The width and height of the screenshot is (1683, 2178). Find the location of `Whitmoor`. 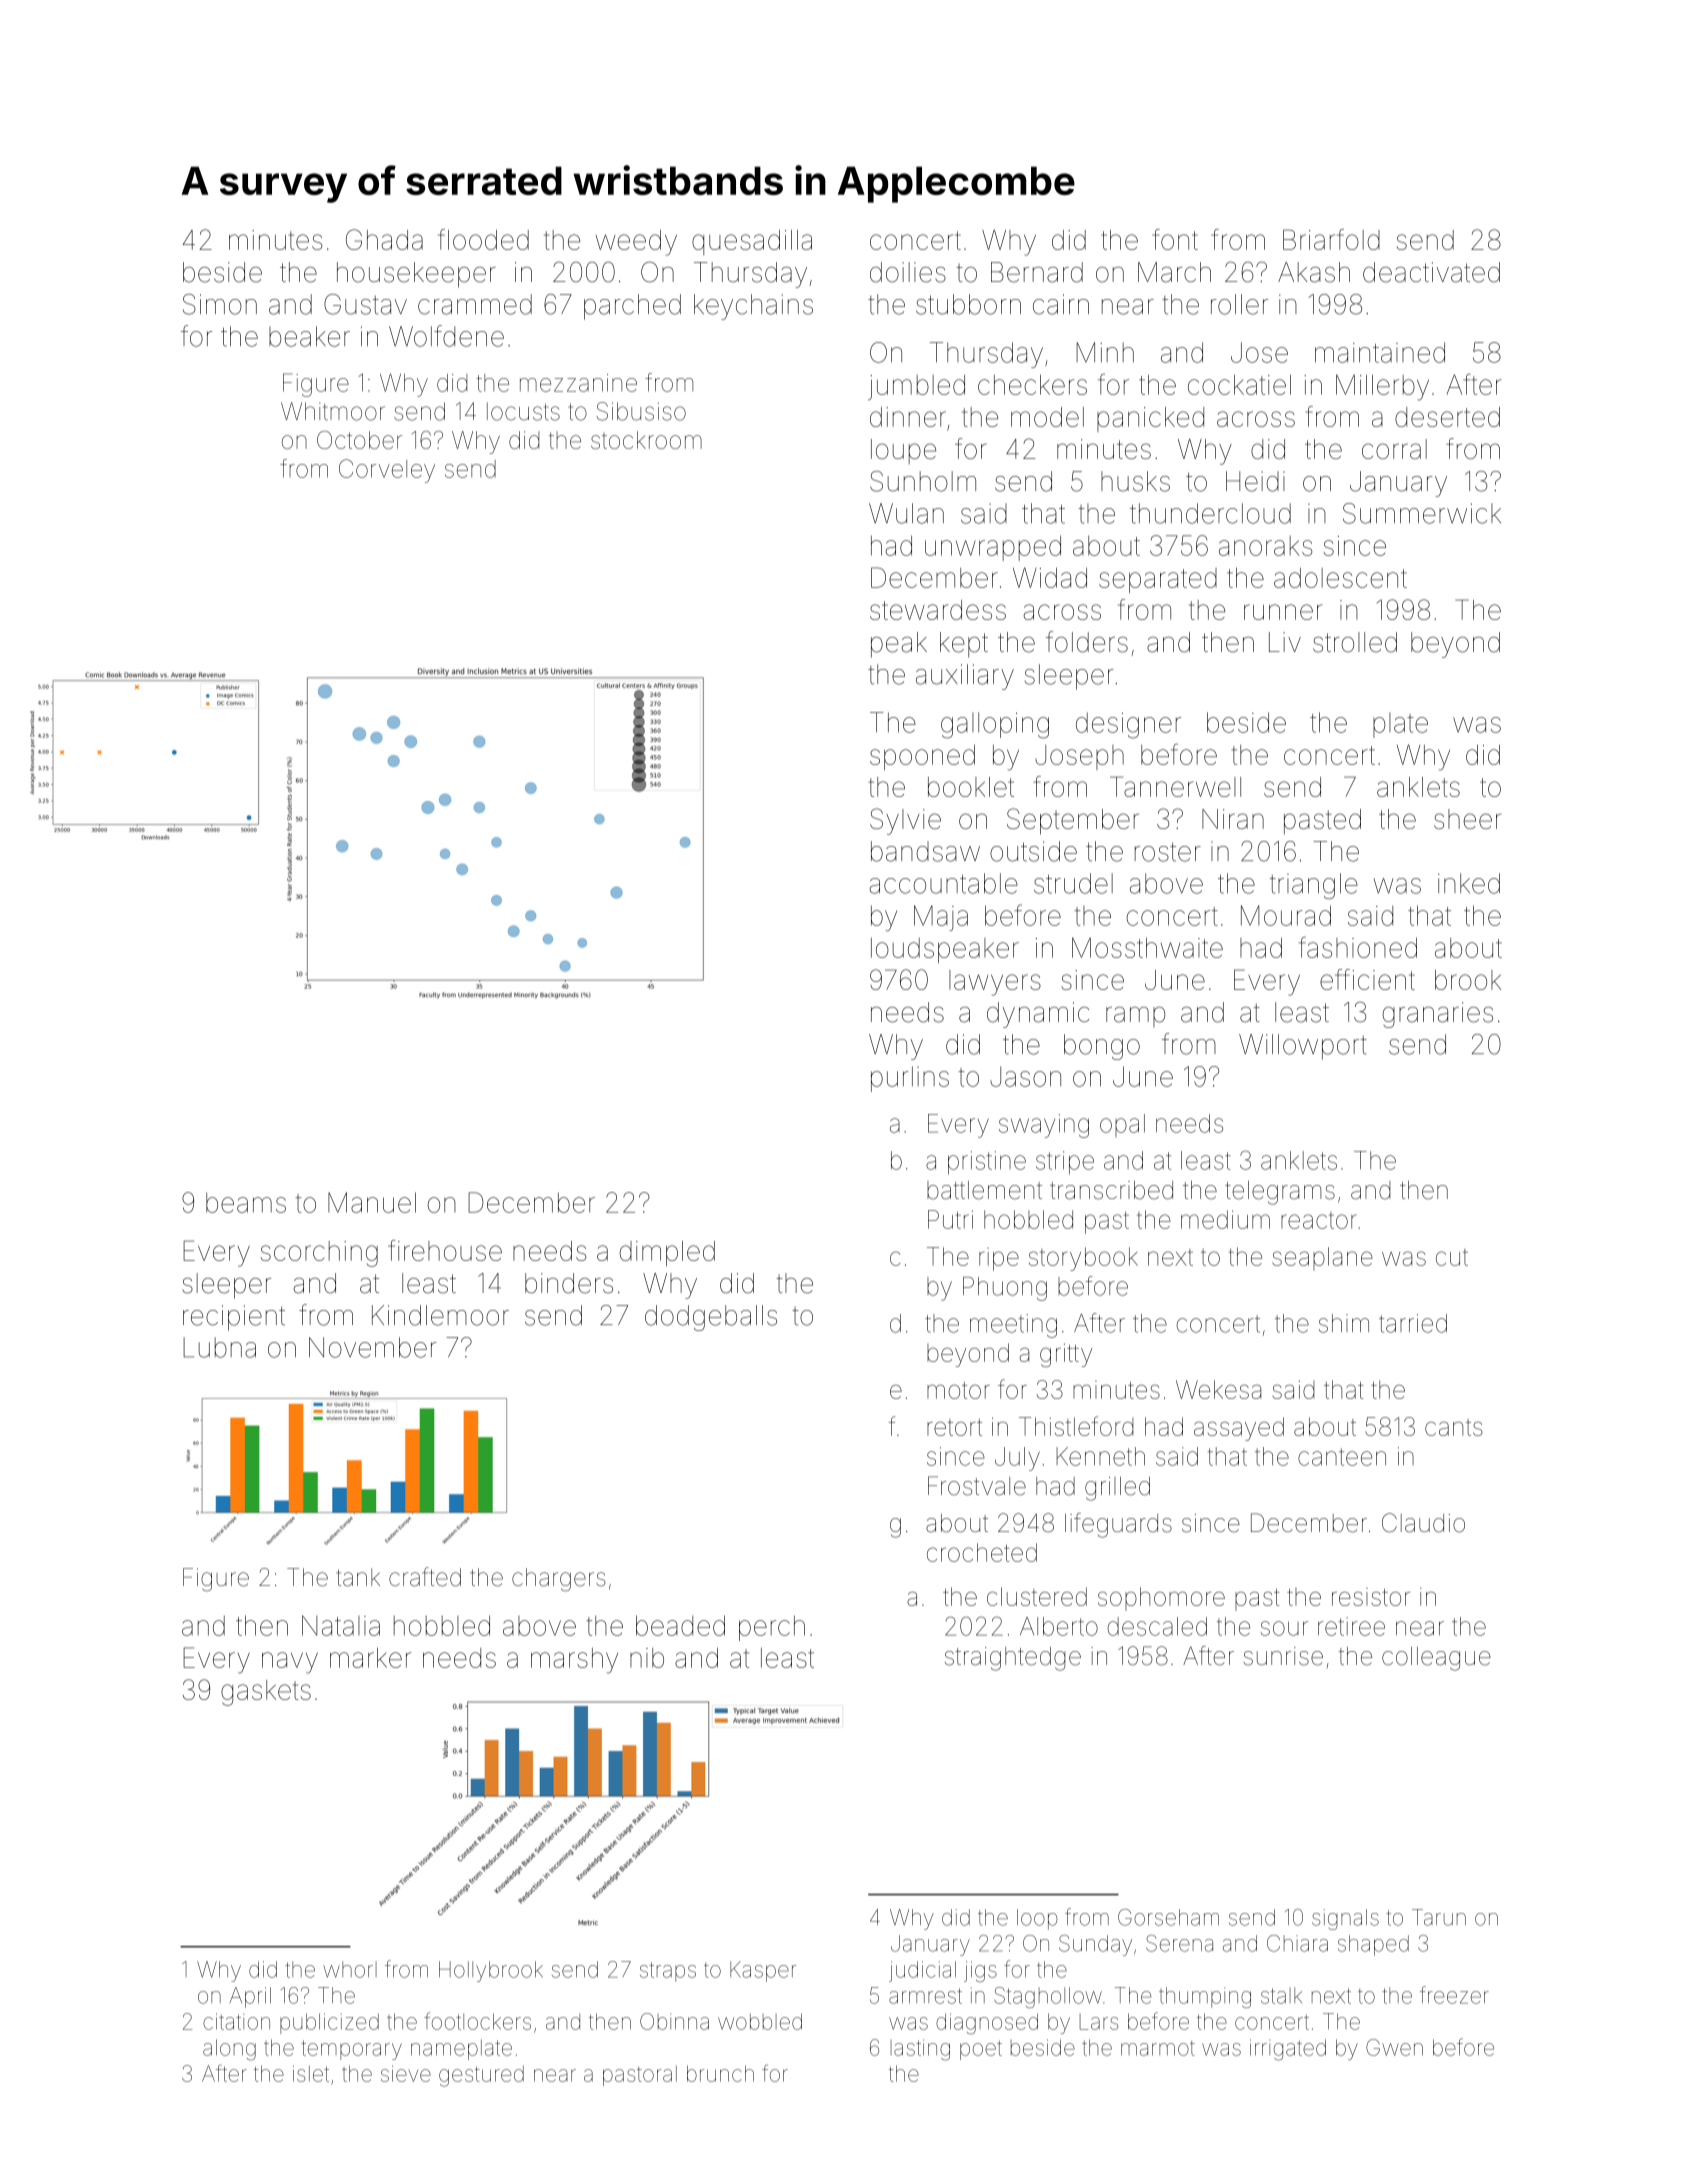

Whitmoor is located at coordinates (333, 411).
